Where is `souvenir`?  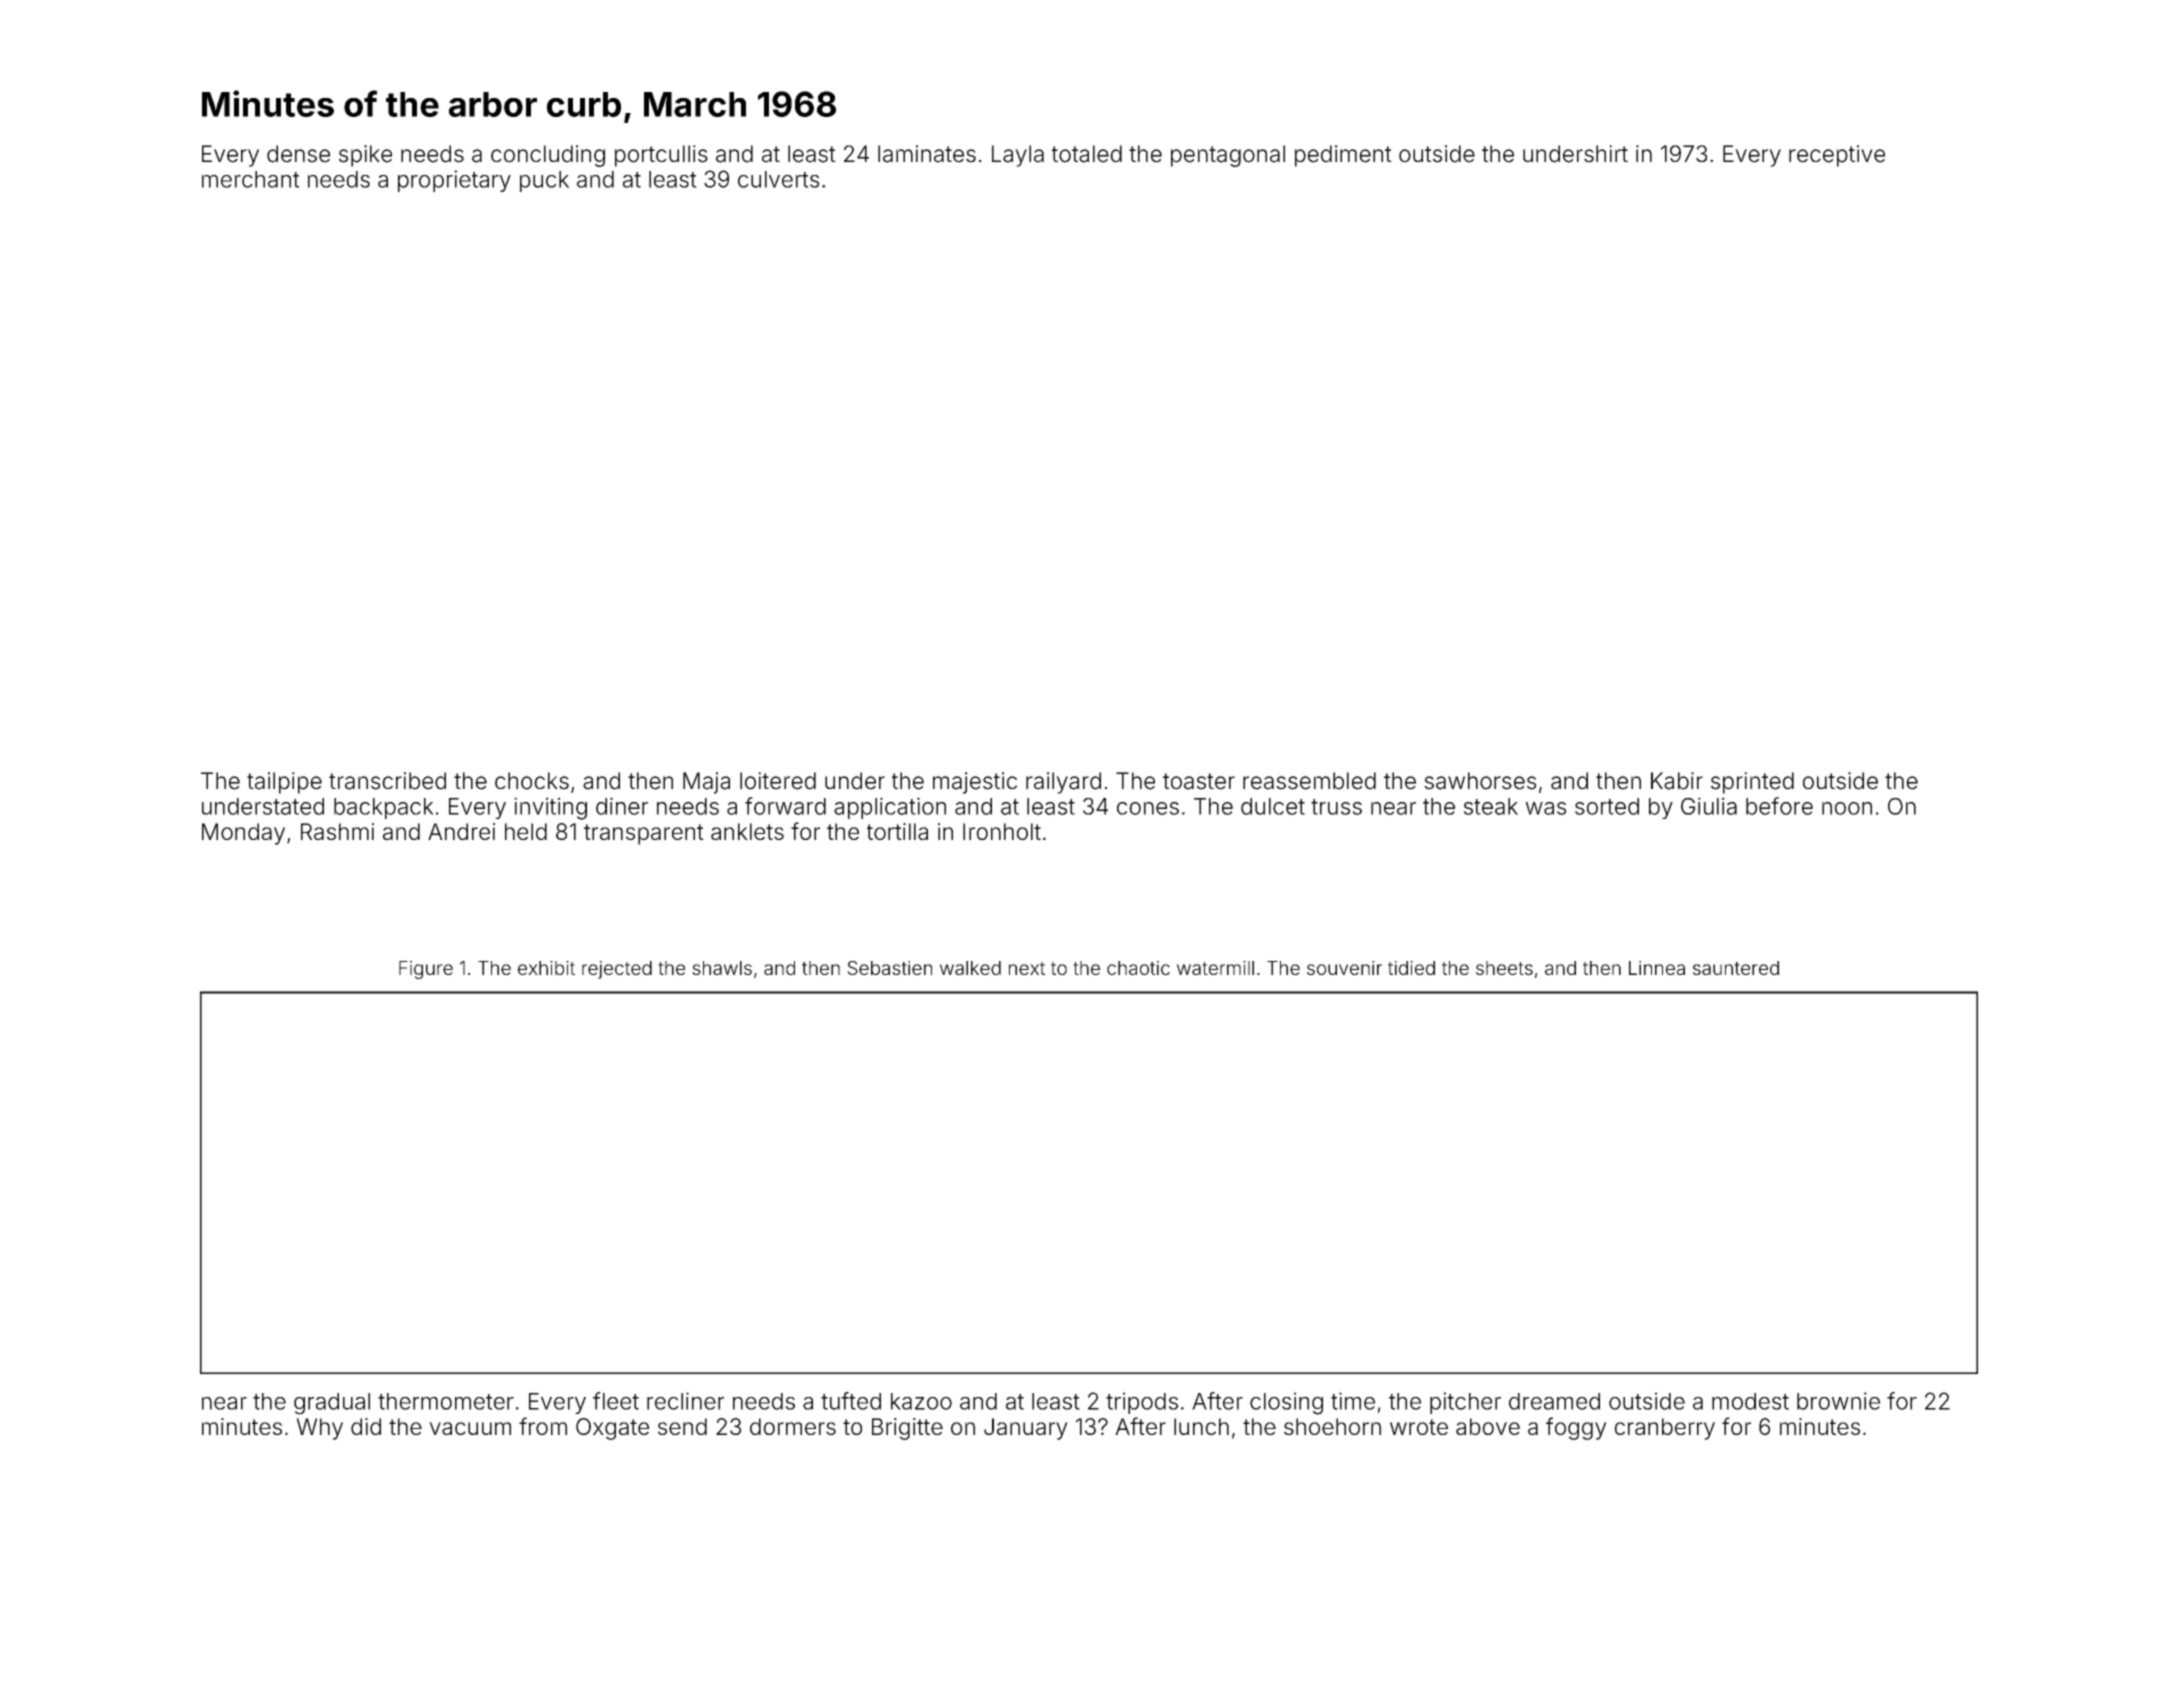 souvenir is located at coordinates (1344, 968).
